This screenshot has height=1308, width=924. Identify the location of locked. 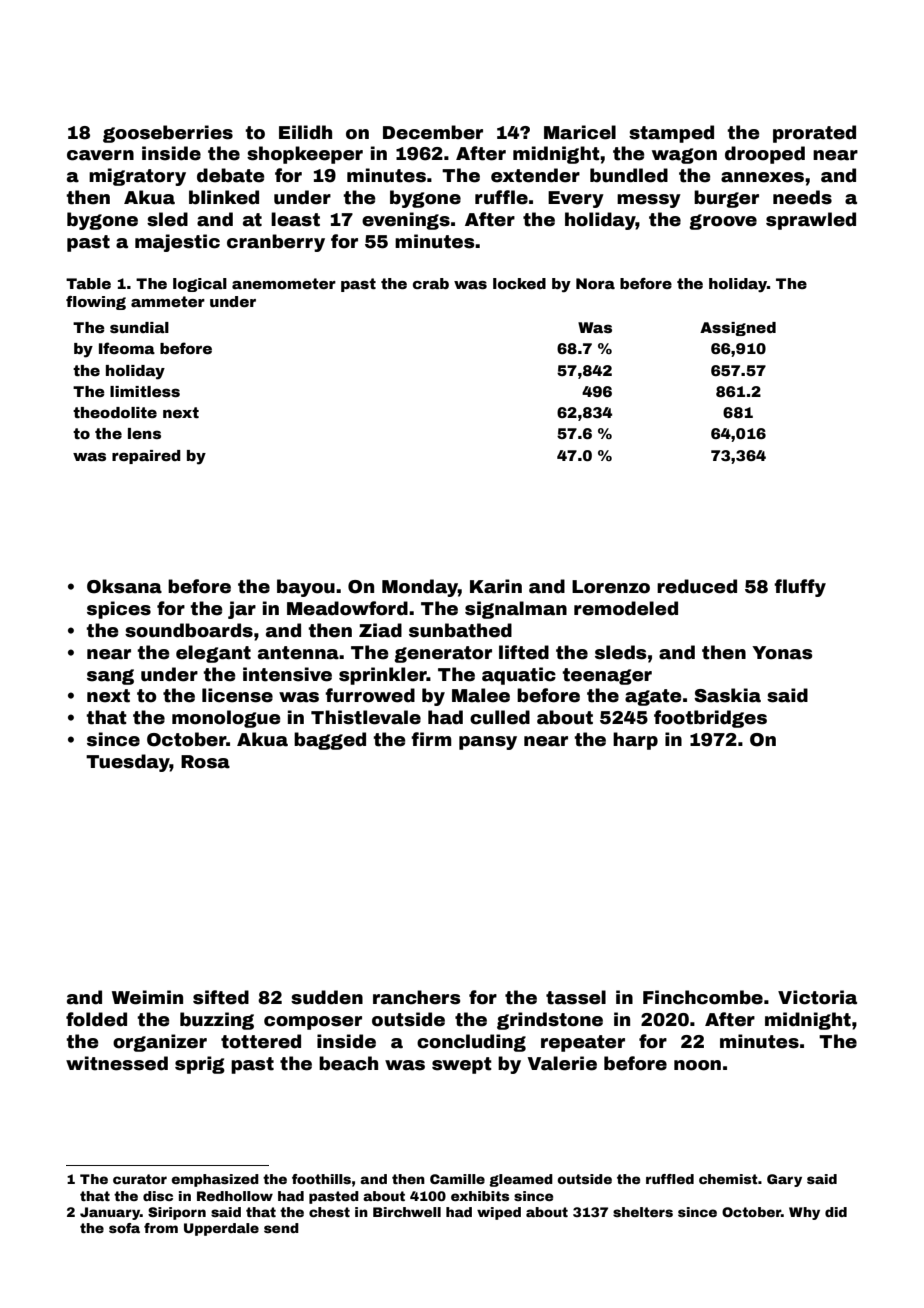
(519, 283).
